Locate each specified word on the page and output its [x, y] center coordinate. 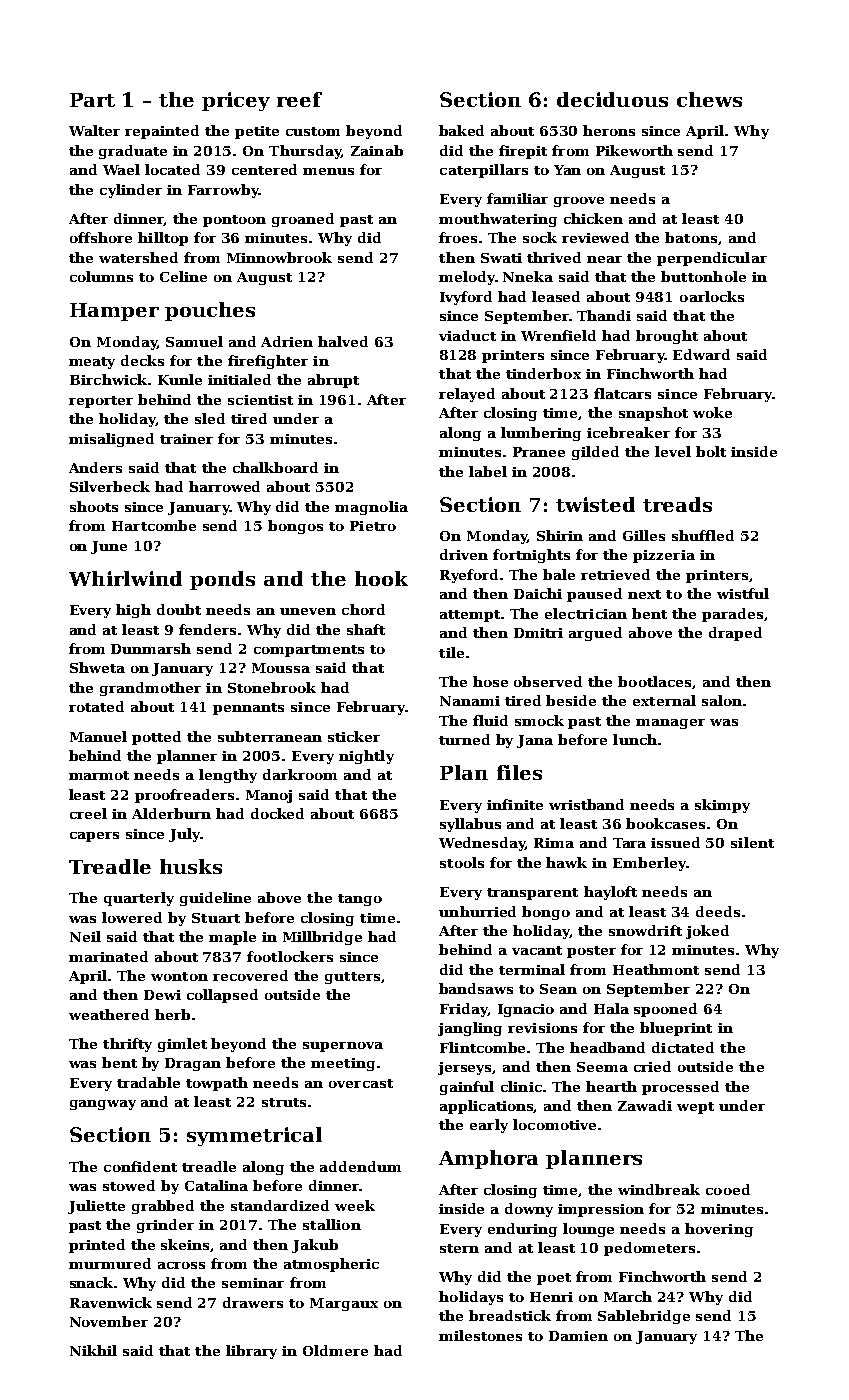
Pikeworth [634, 150]
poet [554, 1279]
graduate [133, 152]
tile [451, 652]
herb [172, 1014]
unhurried [477, 911]
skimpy [722, 806]
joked [707, 932]
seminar [253, 1283]
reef [299, 99]
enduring [522, 1230]
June [109, 547]
